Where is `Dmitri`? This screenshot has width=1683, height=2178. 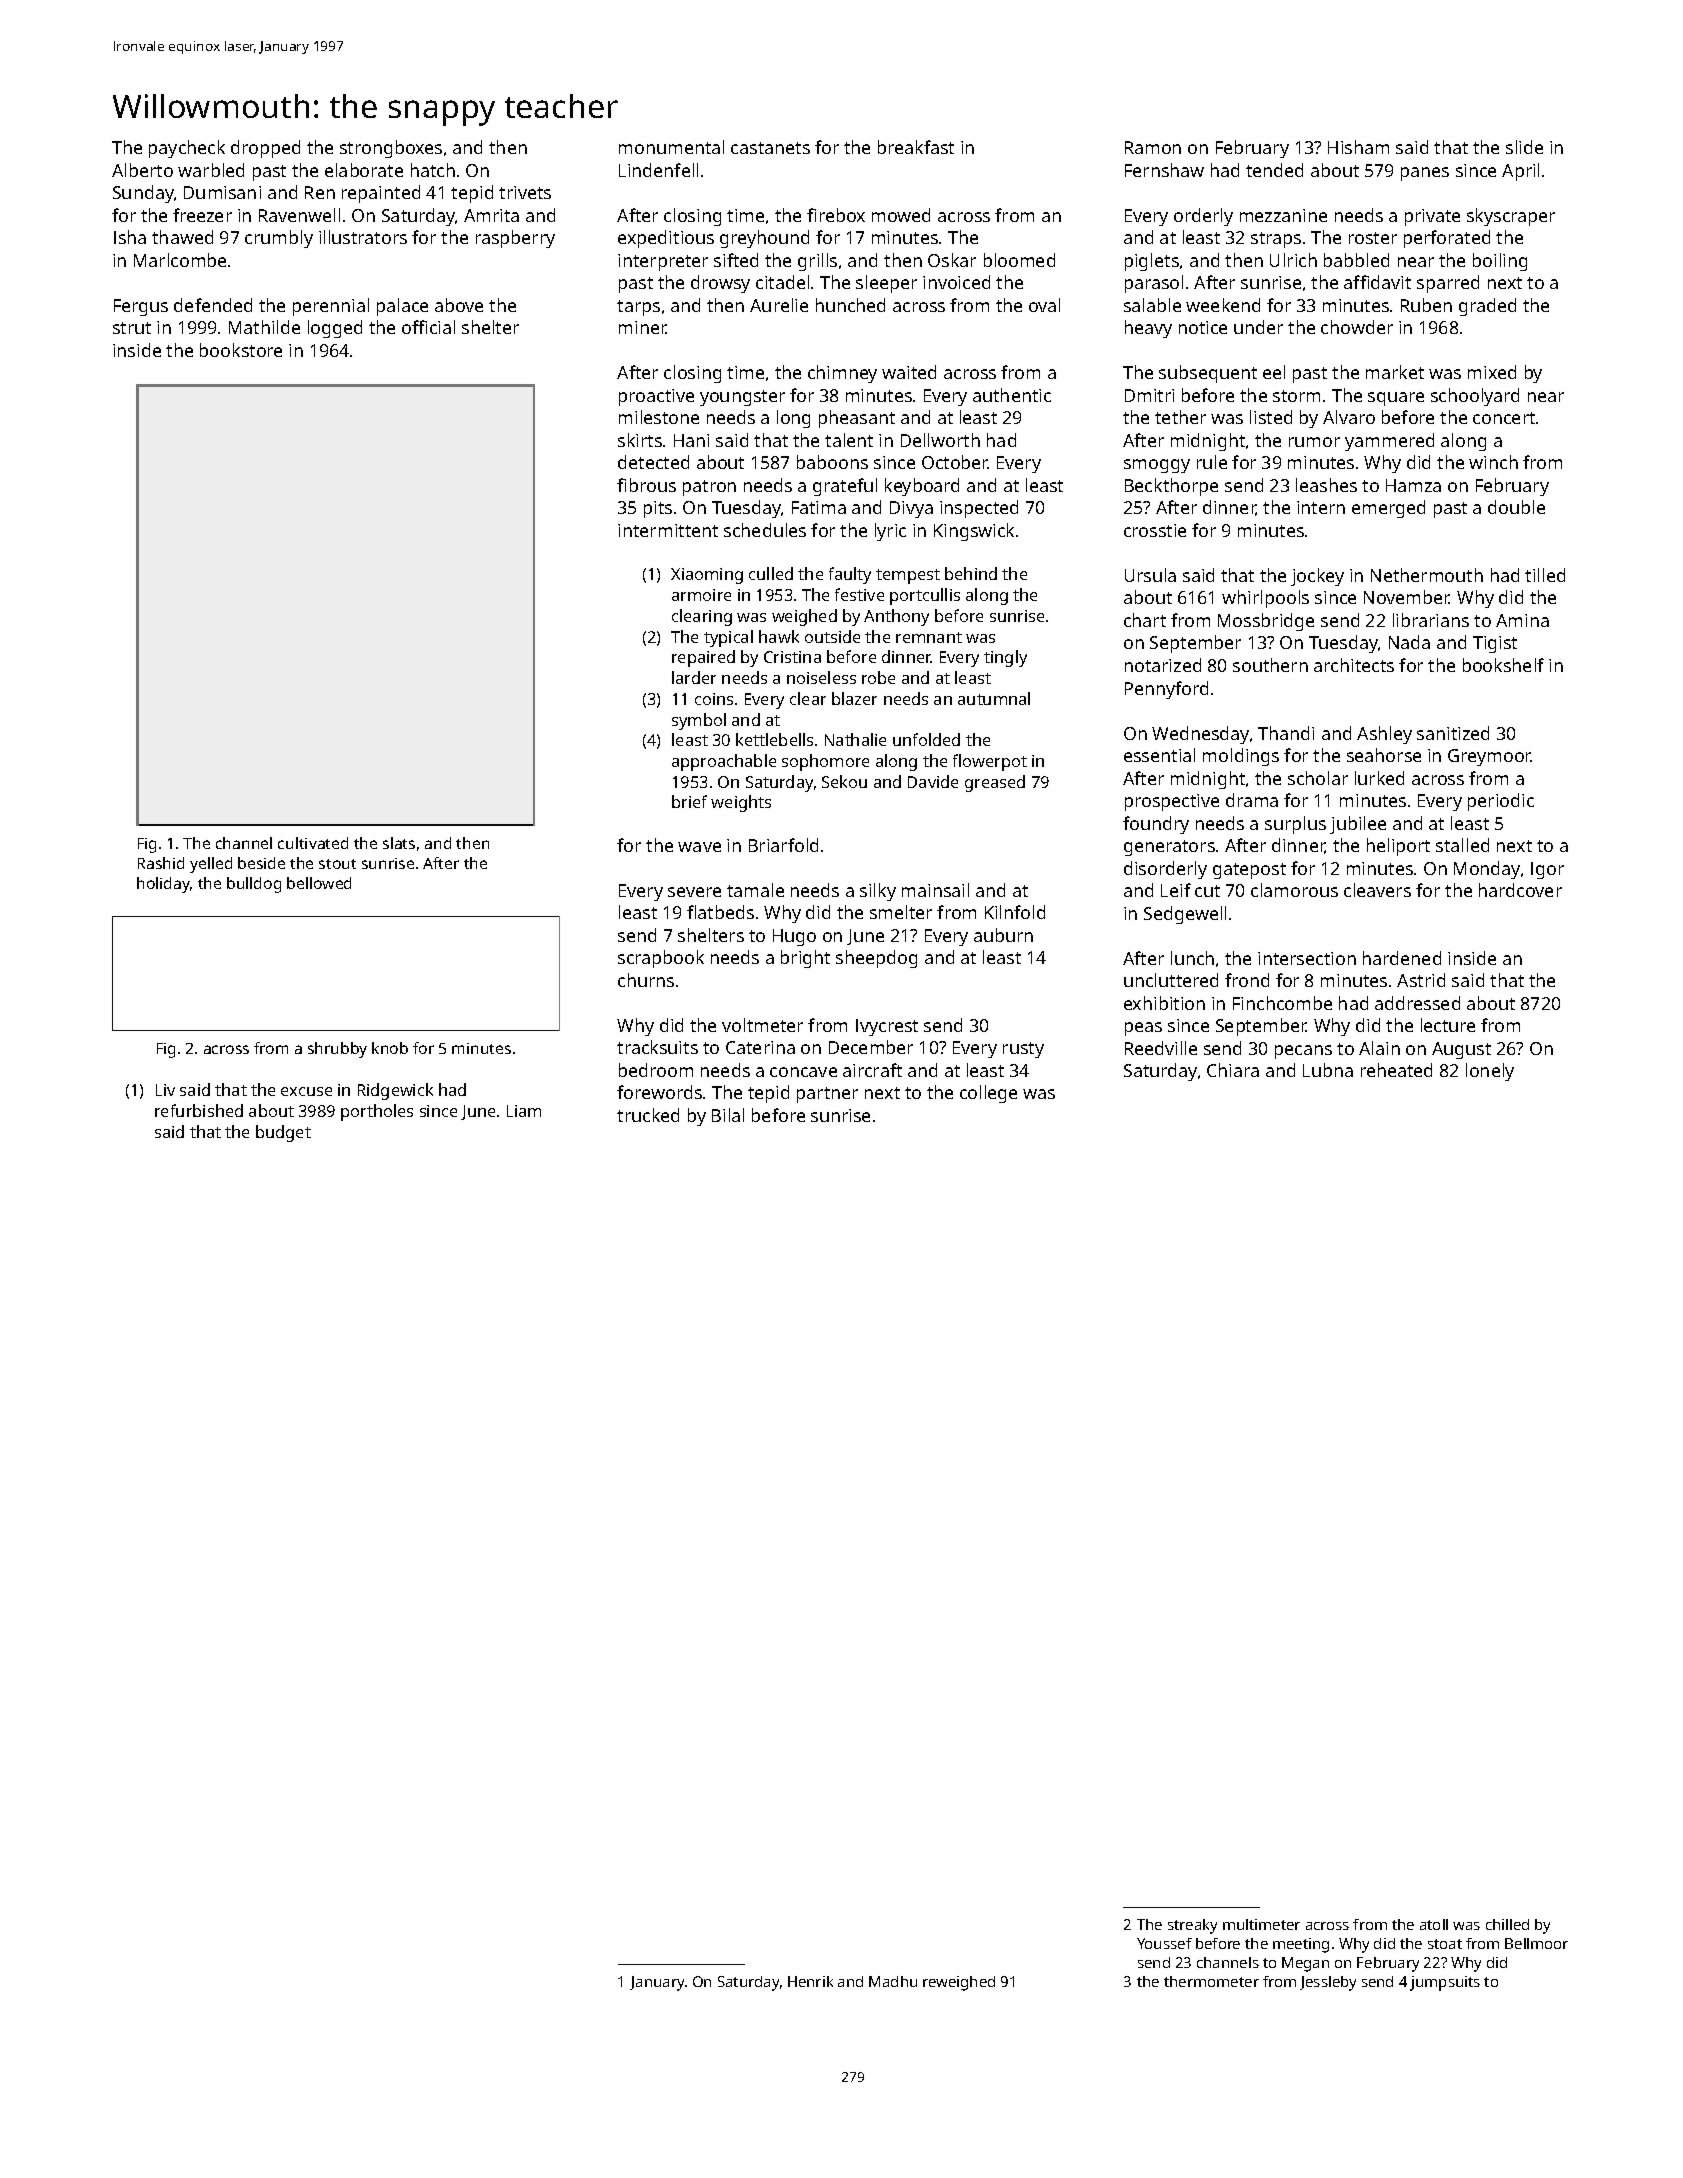
Dmitri is located at coordinates (1149, 395).
